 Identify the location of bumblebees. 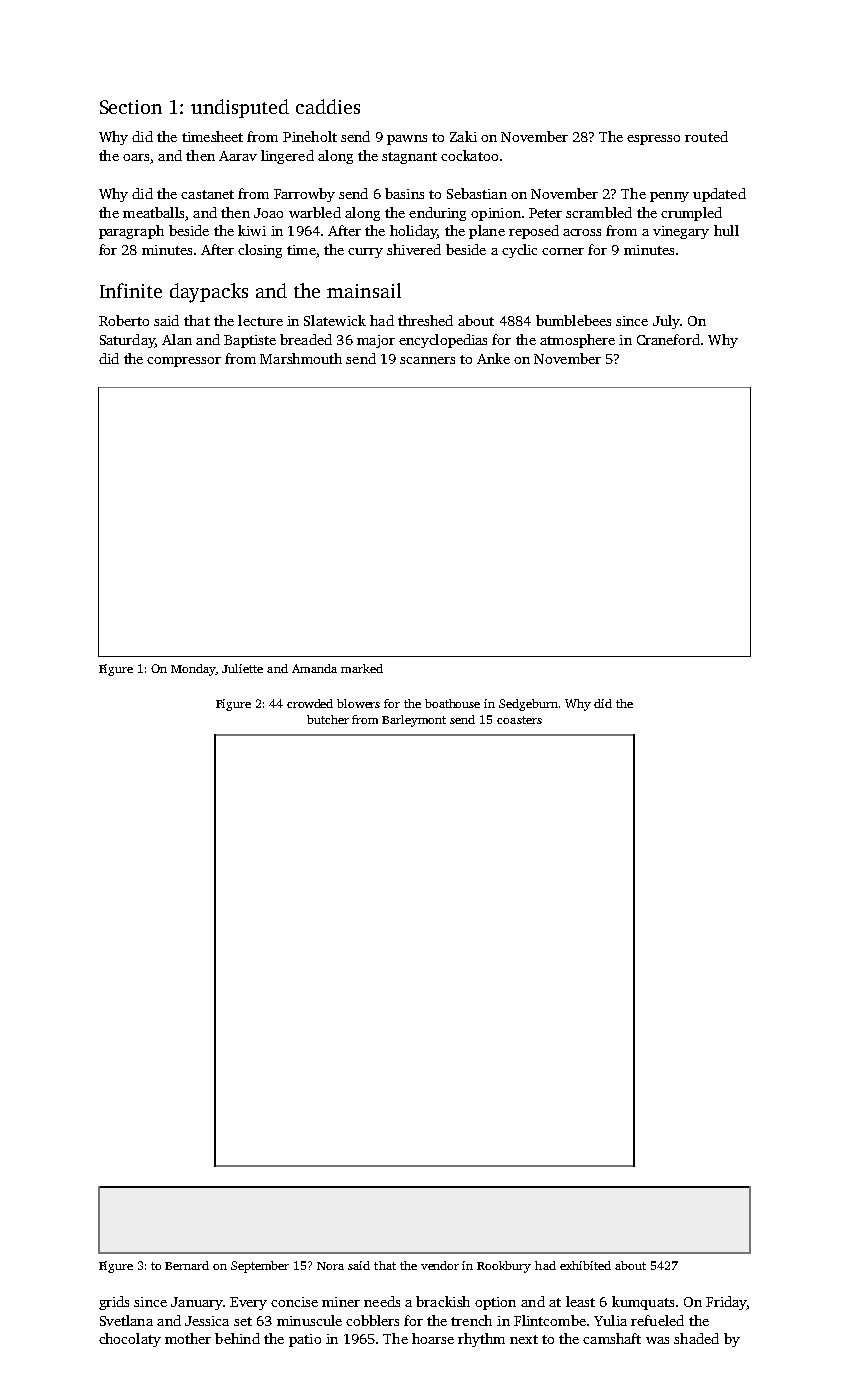
(573, 320).
